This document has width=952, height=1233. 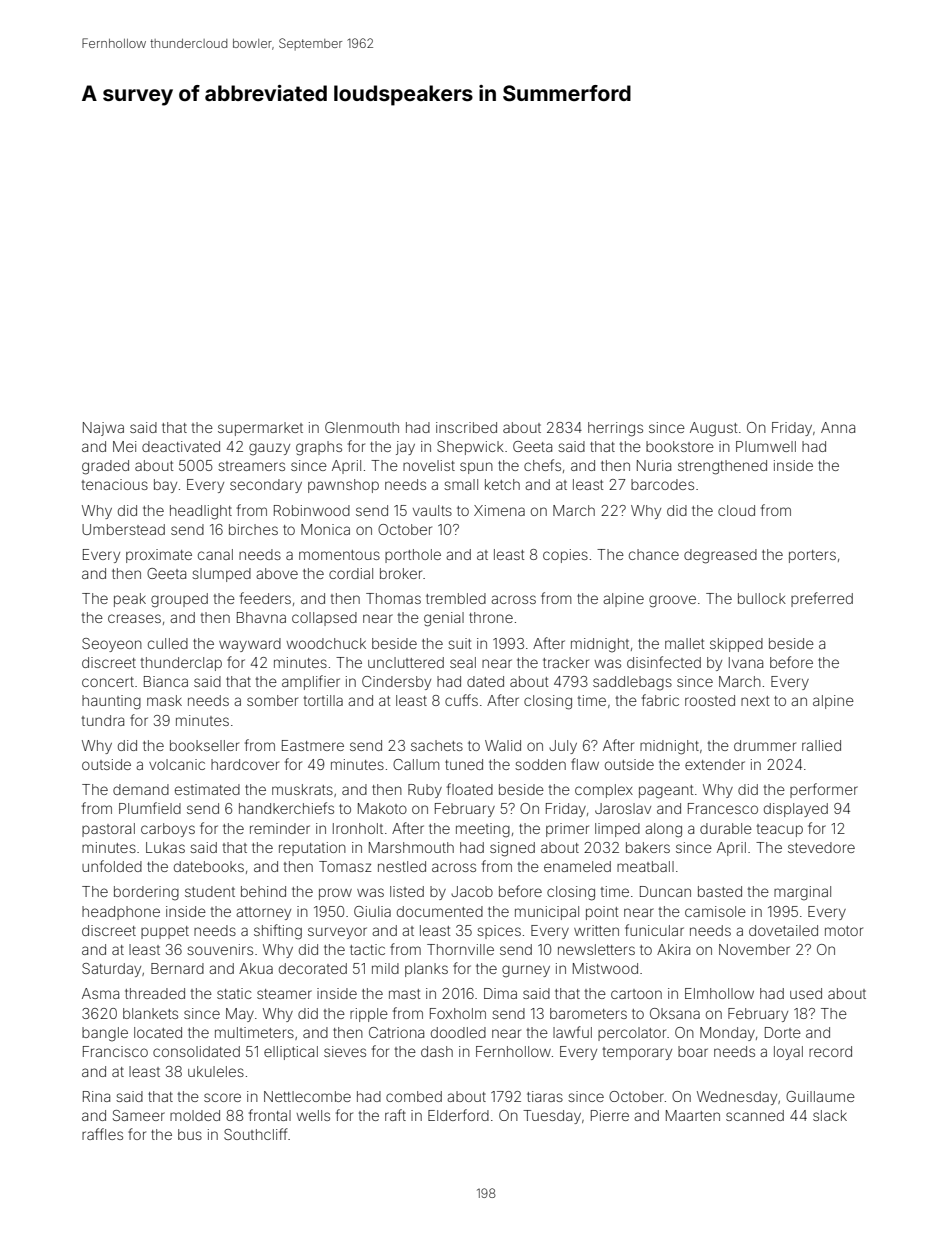 What do you see at coordinates (291, 1053) in the document?
I see `elliptical` at bounding box center [291, 1053].
